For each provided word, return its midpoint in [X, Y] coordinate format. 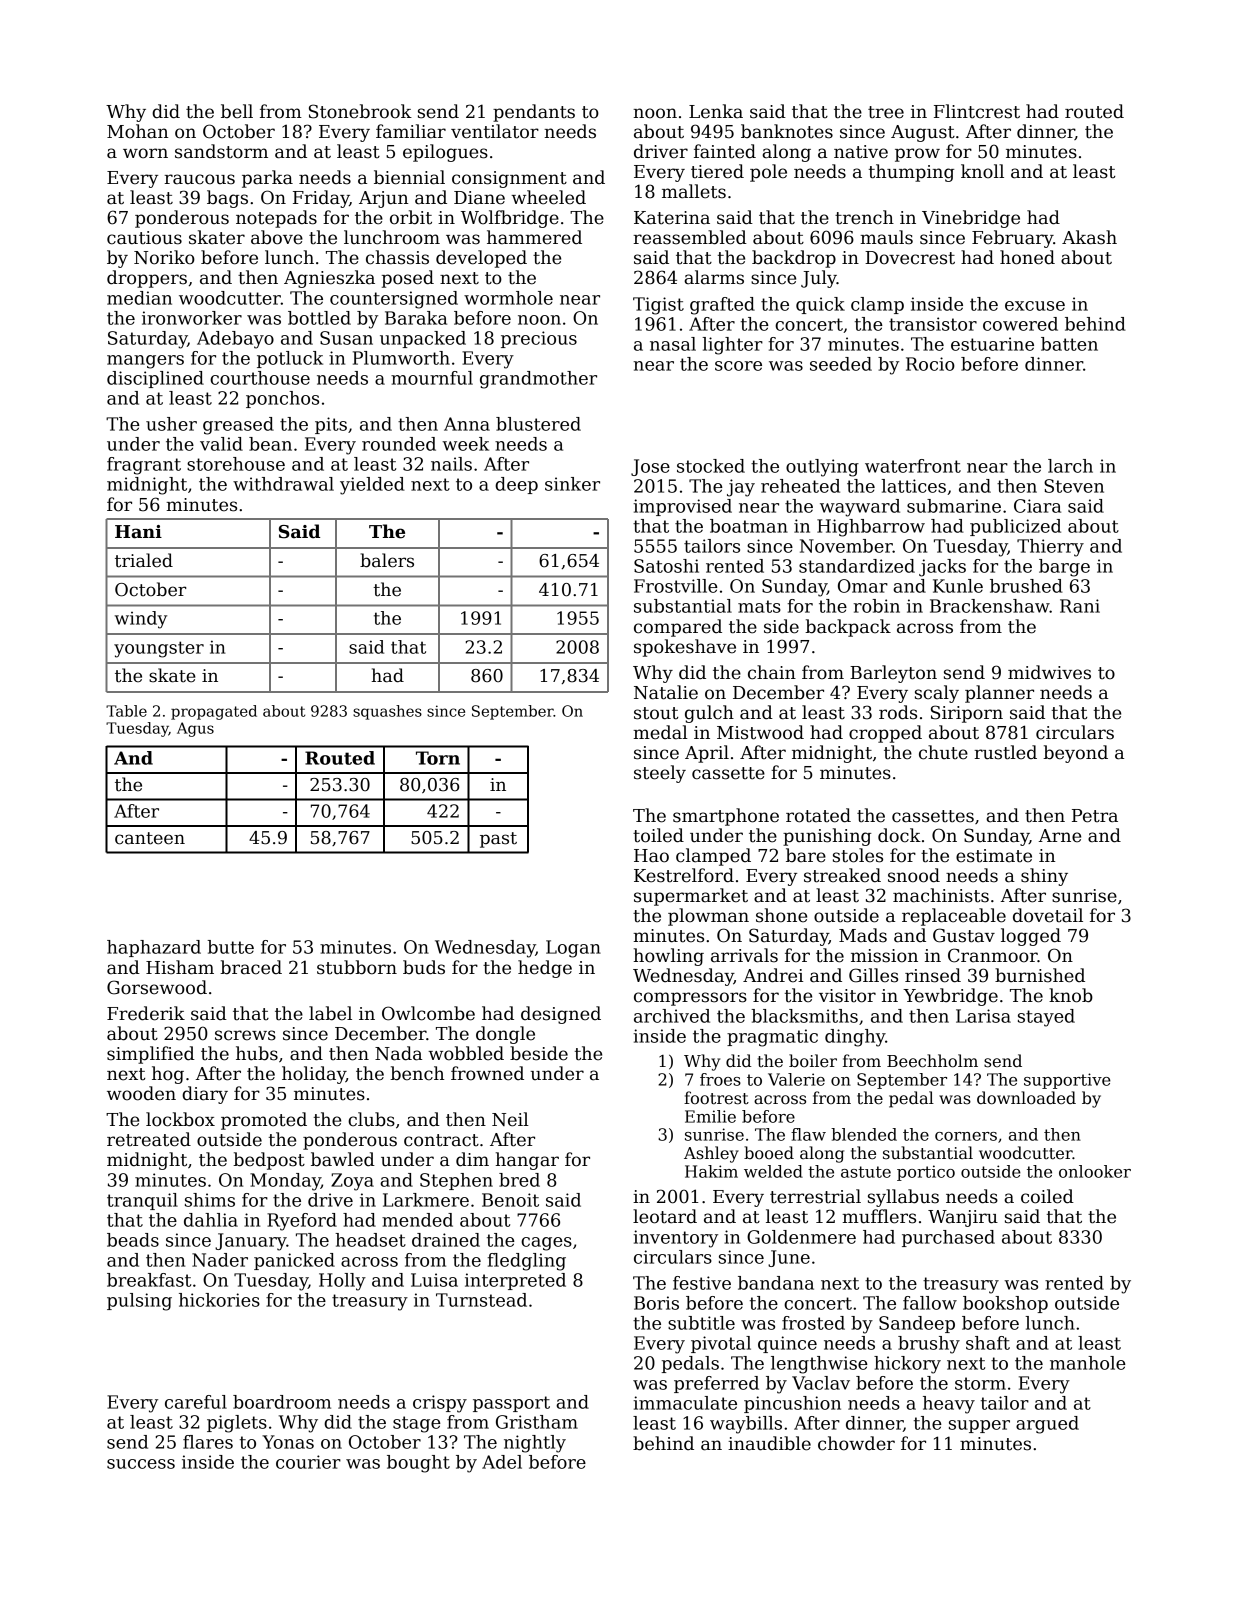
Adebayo [235, 340]
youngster [159, 649]
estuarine [992, 344]
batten [1069, 344]
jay [741, 488]
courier [308, 1462]
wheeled [548, 197]
